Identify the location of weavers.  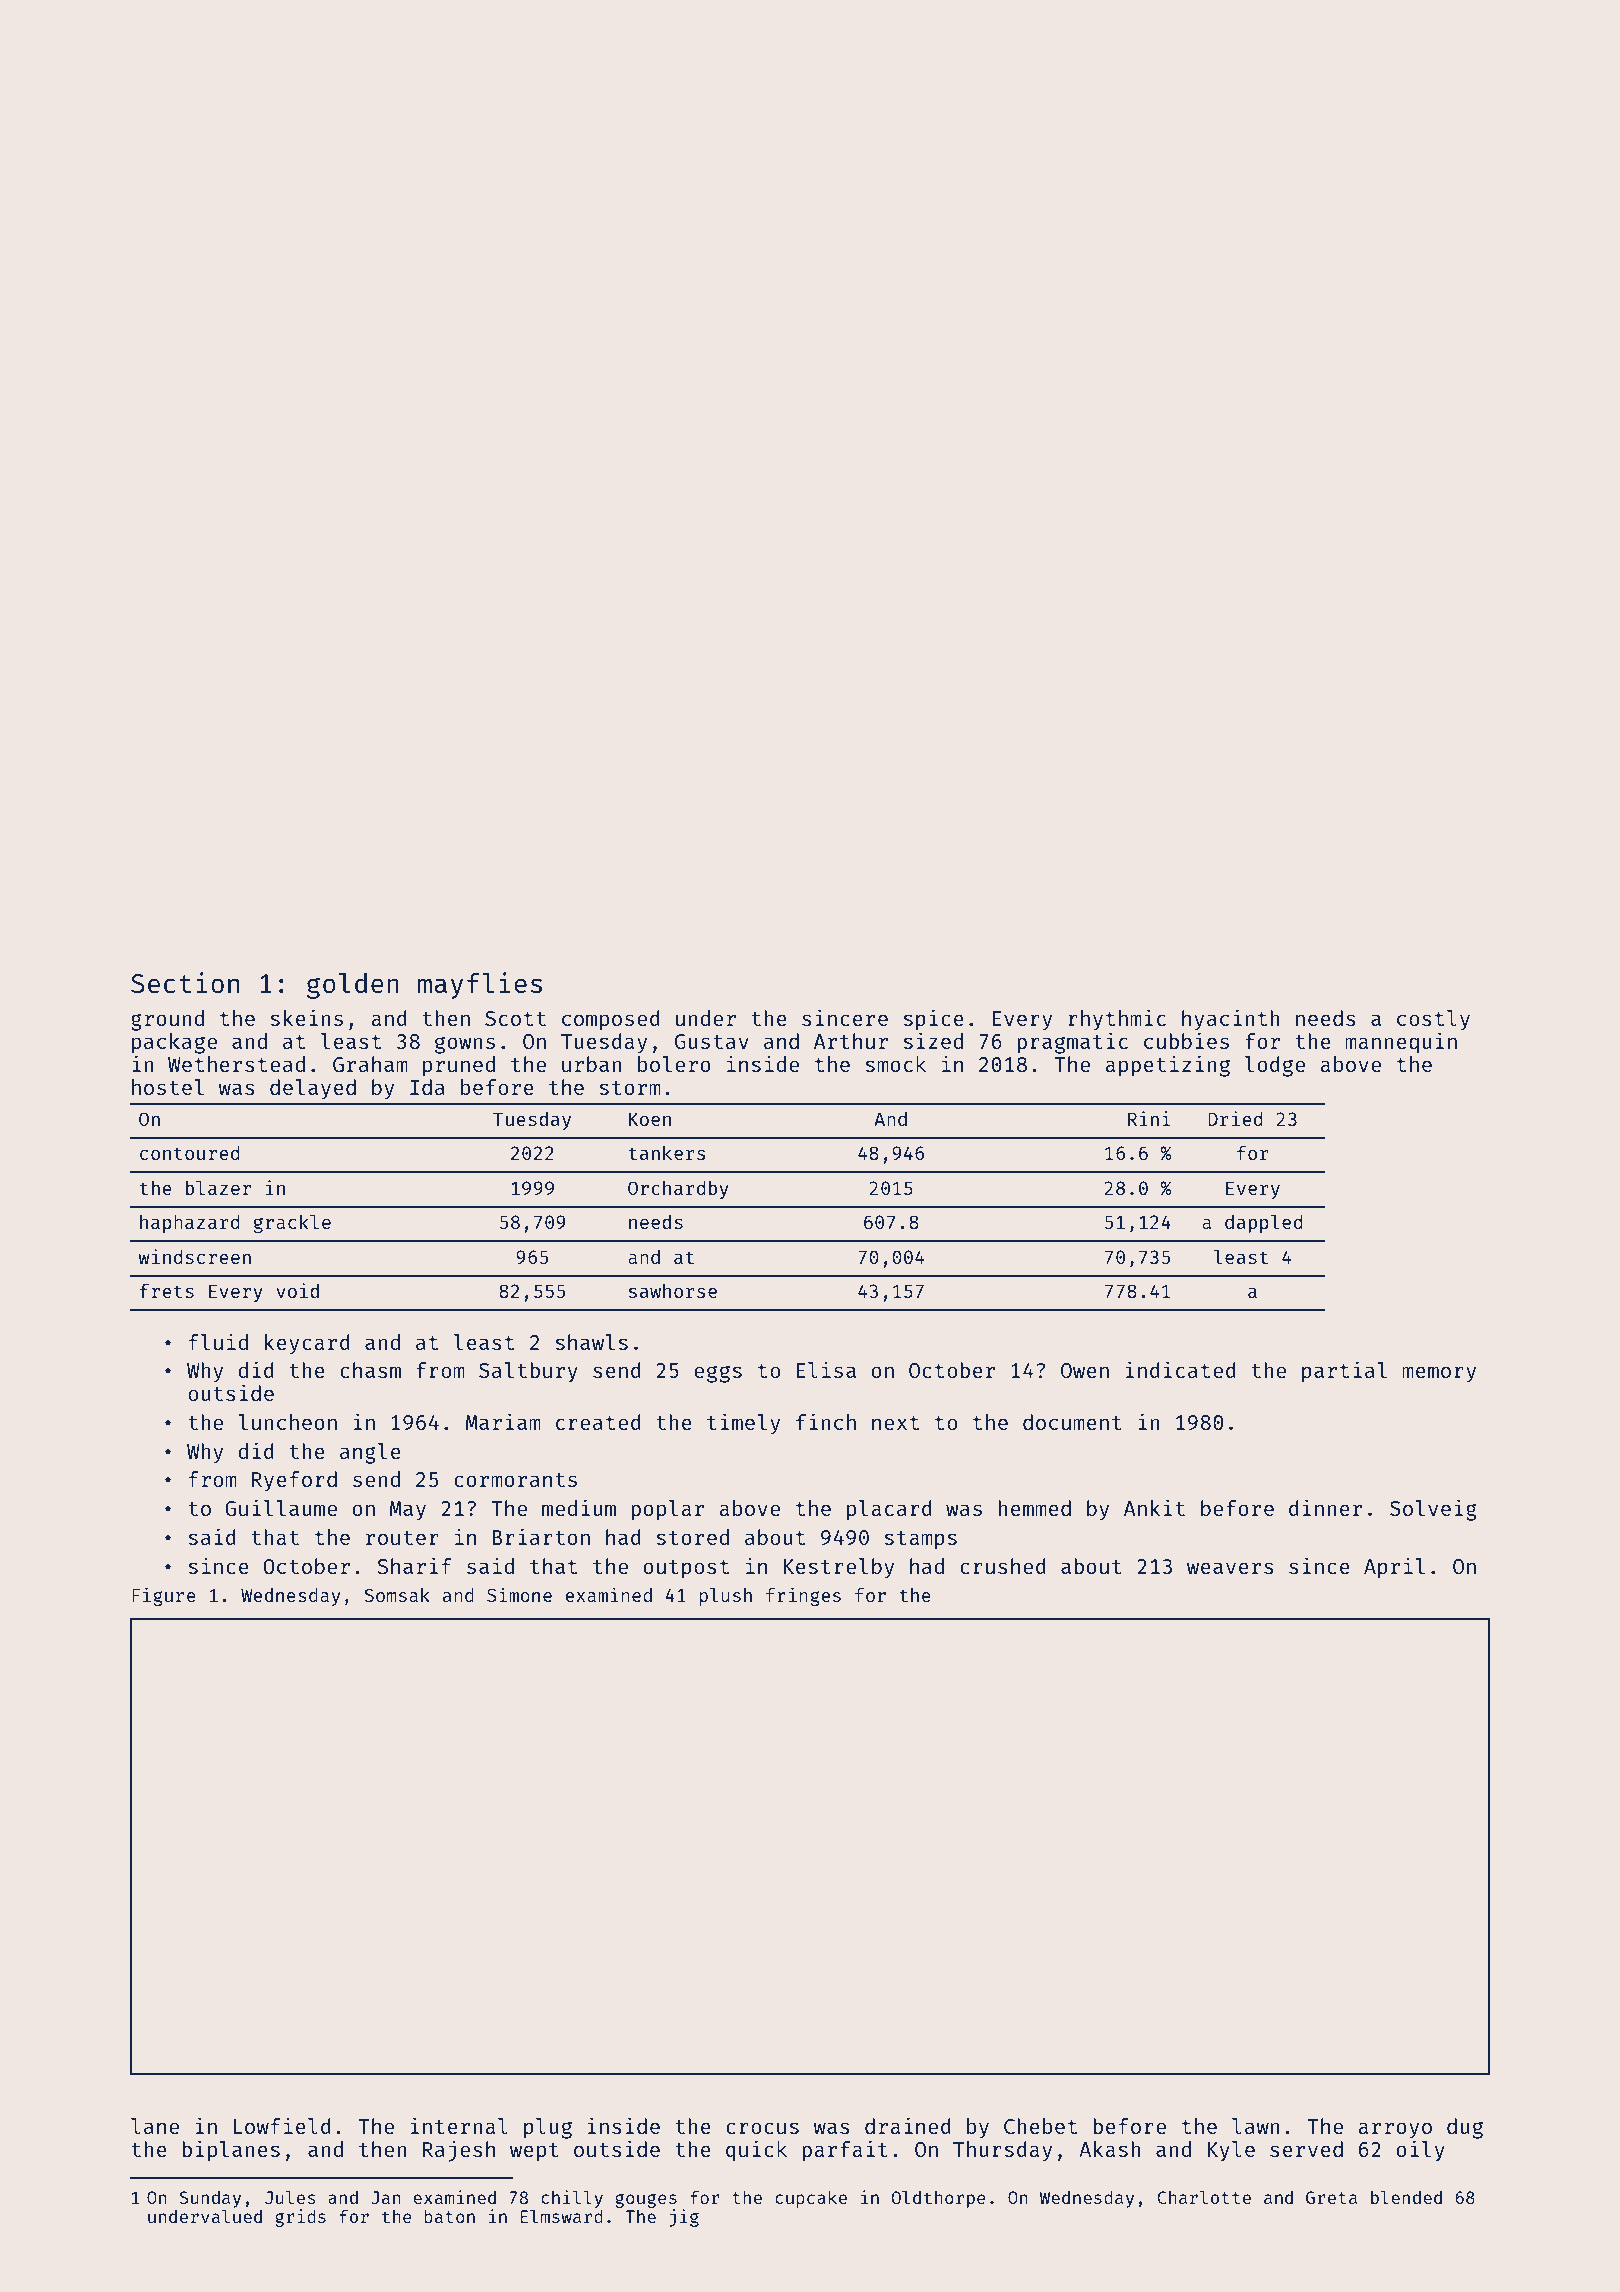
(1230, 1568).
